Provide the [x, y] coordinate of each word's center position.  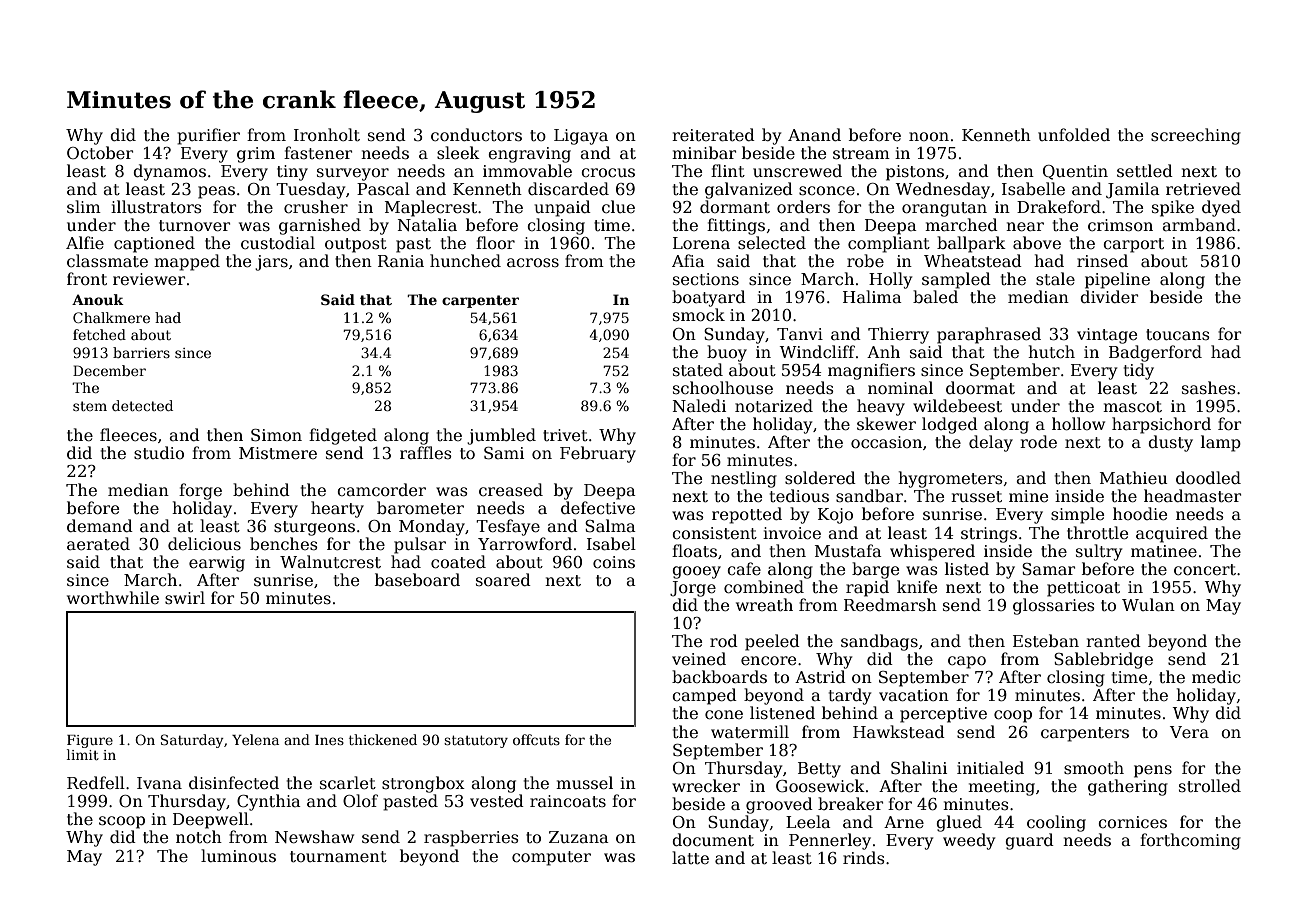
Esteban [1046, 641]
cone [724, 715]
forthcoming [1190, 841]
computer [551, 858]
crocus [608, 173]
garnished [320, 226]
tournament [338, 857]
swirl [185, 597]
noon [929, 136]
